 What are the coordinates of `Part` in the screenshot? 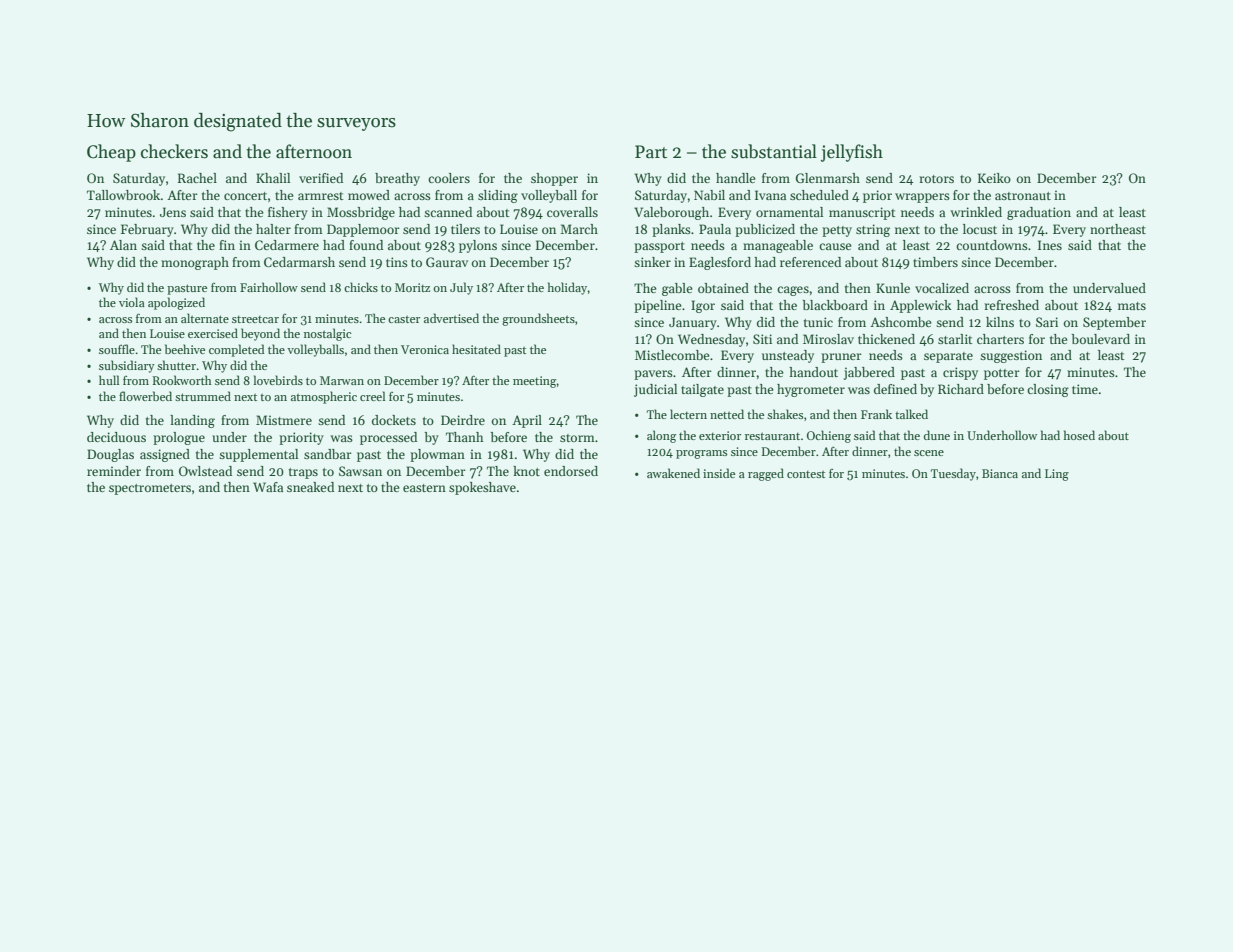 It's located at (651, 152).
